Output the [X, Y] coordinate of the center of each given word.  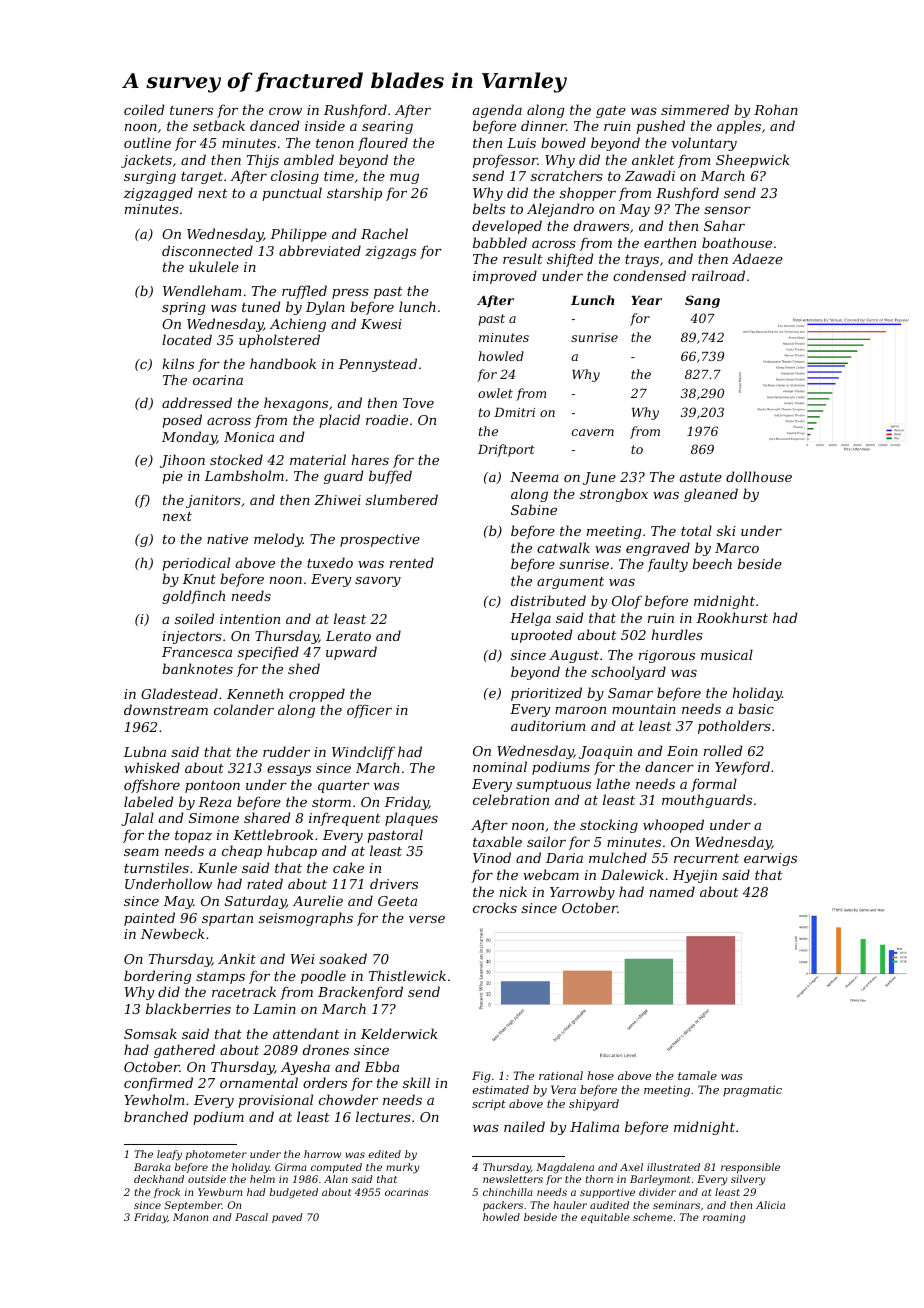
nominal [500, 766]
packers [503, 1206]
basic [756, 708]
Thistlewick [407, 975]
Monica [249, 437]
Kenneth [255, 693]
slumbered [402, 499]
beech [712, 563]
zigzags [390, 252]
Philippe [298, 235]
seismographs [306, 919]
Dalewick [632, 874]
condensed [649, 275]
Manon [190, 1217]
